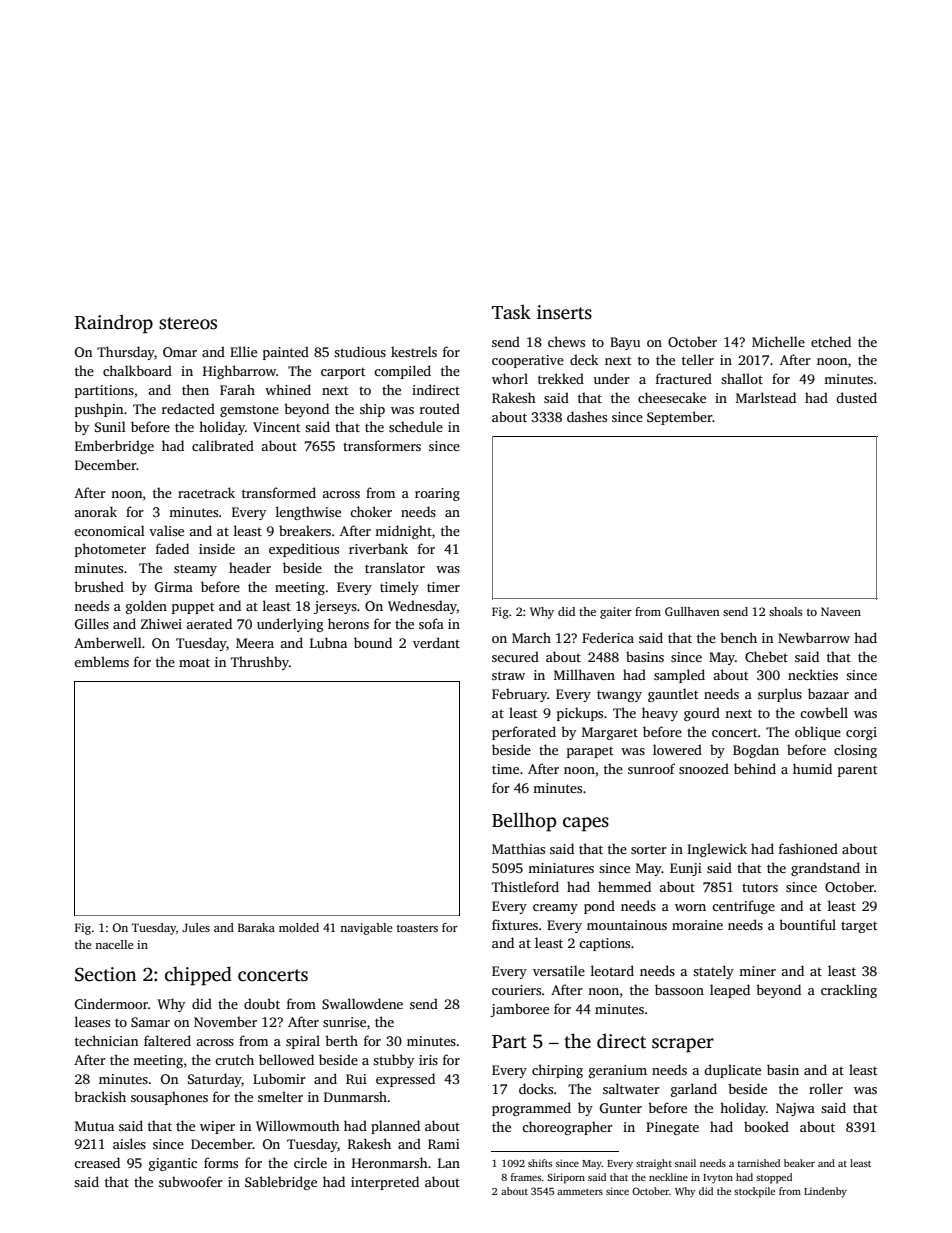 The width and height of the screenshot is (952, 1233). Describe the element at coordinates (417, 928) in the screenshot. I see `toasters` at that location.
